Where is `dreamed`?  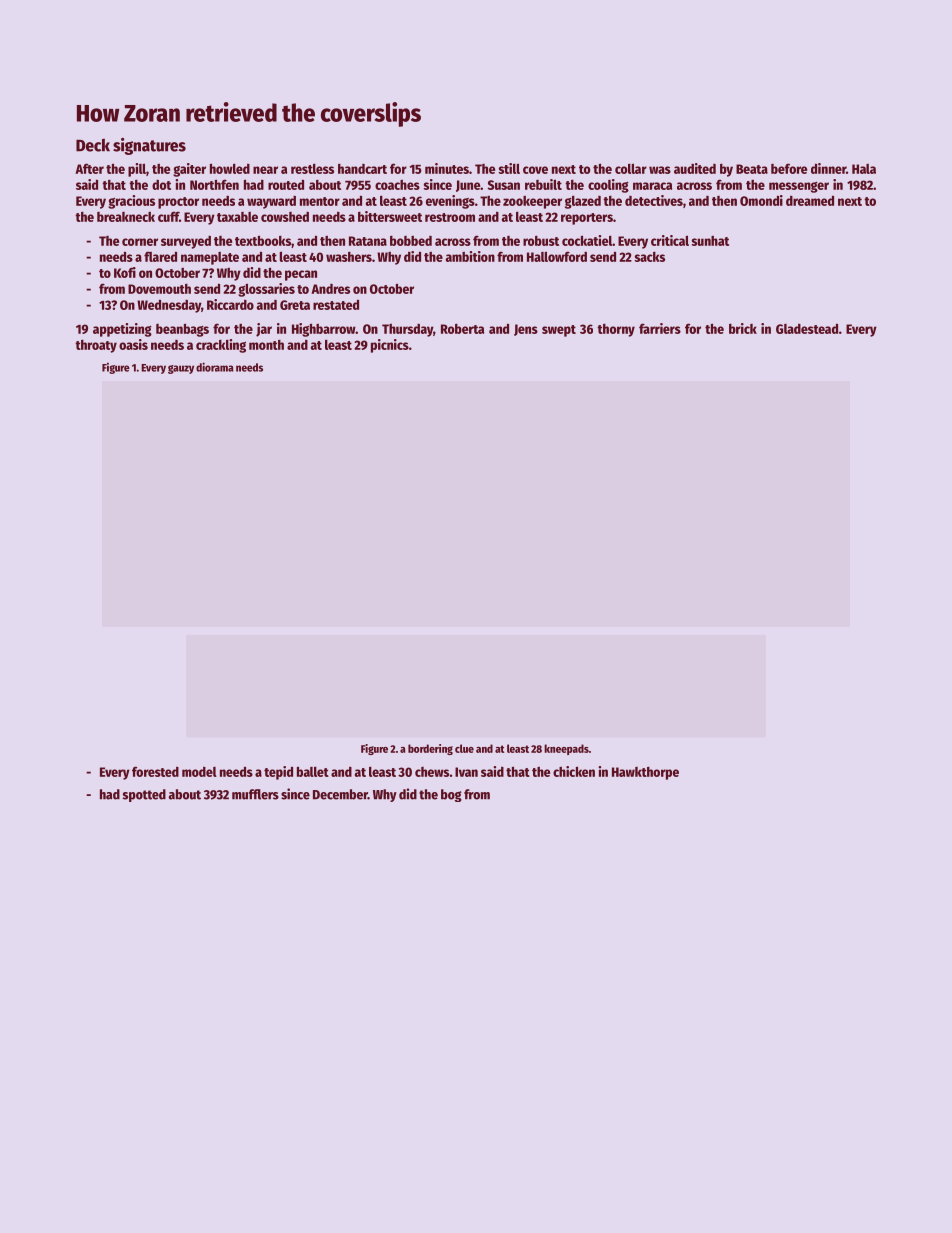
dreamed is located at coordinates (810, 200).
